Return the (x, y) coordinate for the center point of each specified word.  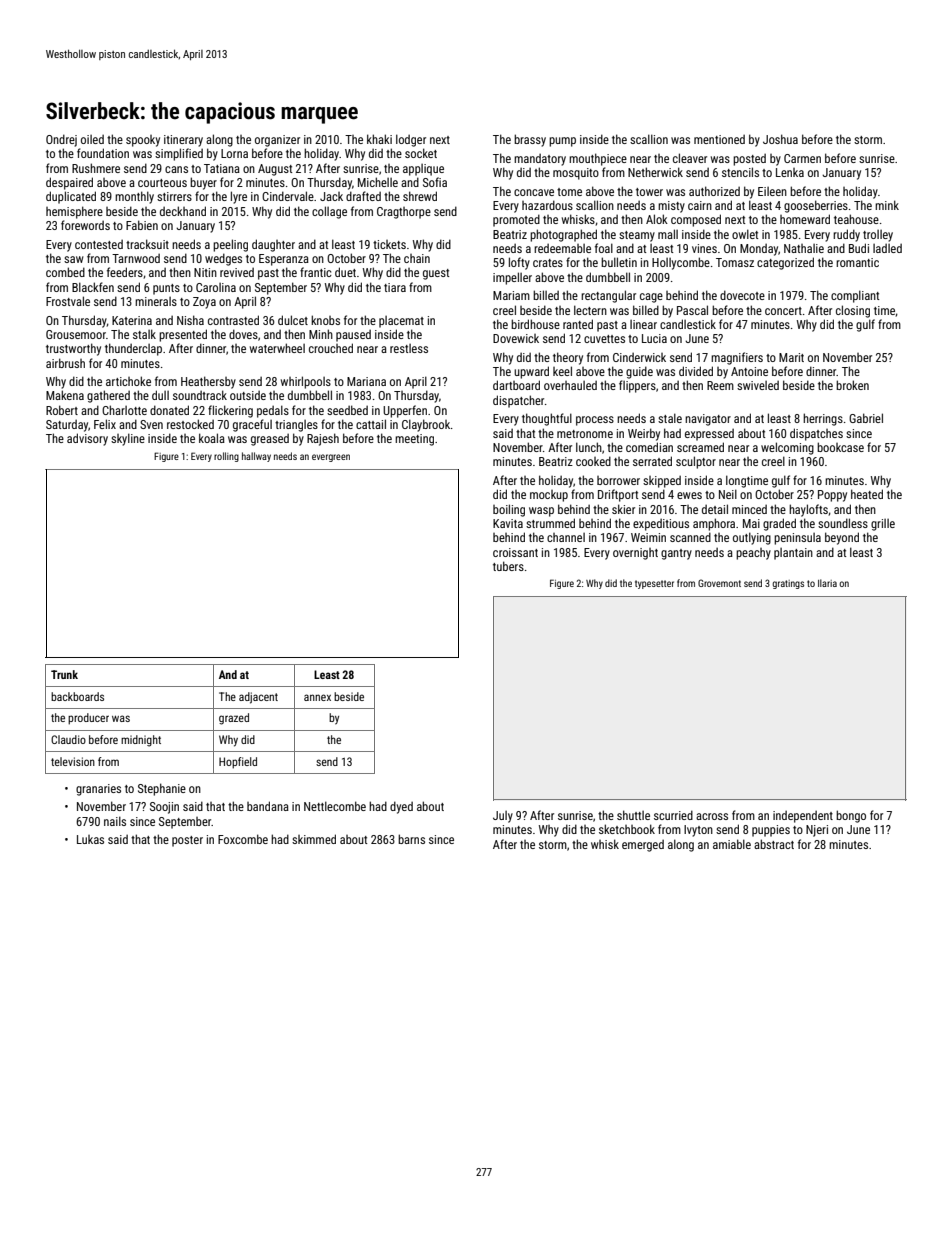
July (503, 817)
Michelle (378, 182)
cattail (371, 424)
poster (187, 841)
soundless (843, 523)
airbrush (65, 363)
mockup (549, 496)
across (712, 816)
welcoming (787, 448)
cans (176, 169)
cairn (700, 205)
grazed (234, 719)
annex (317, 697)
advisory (87, 439)
